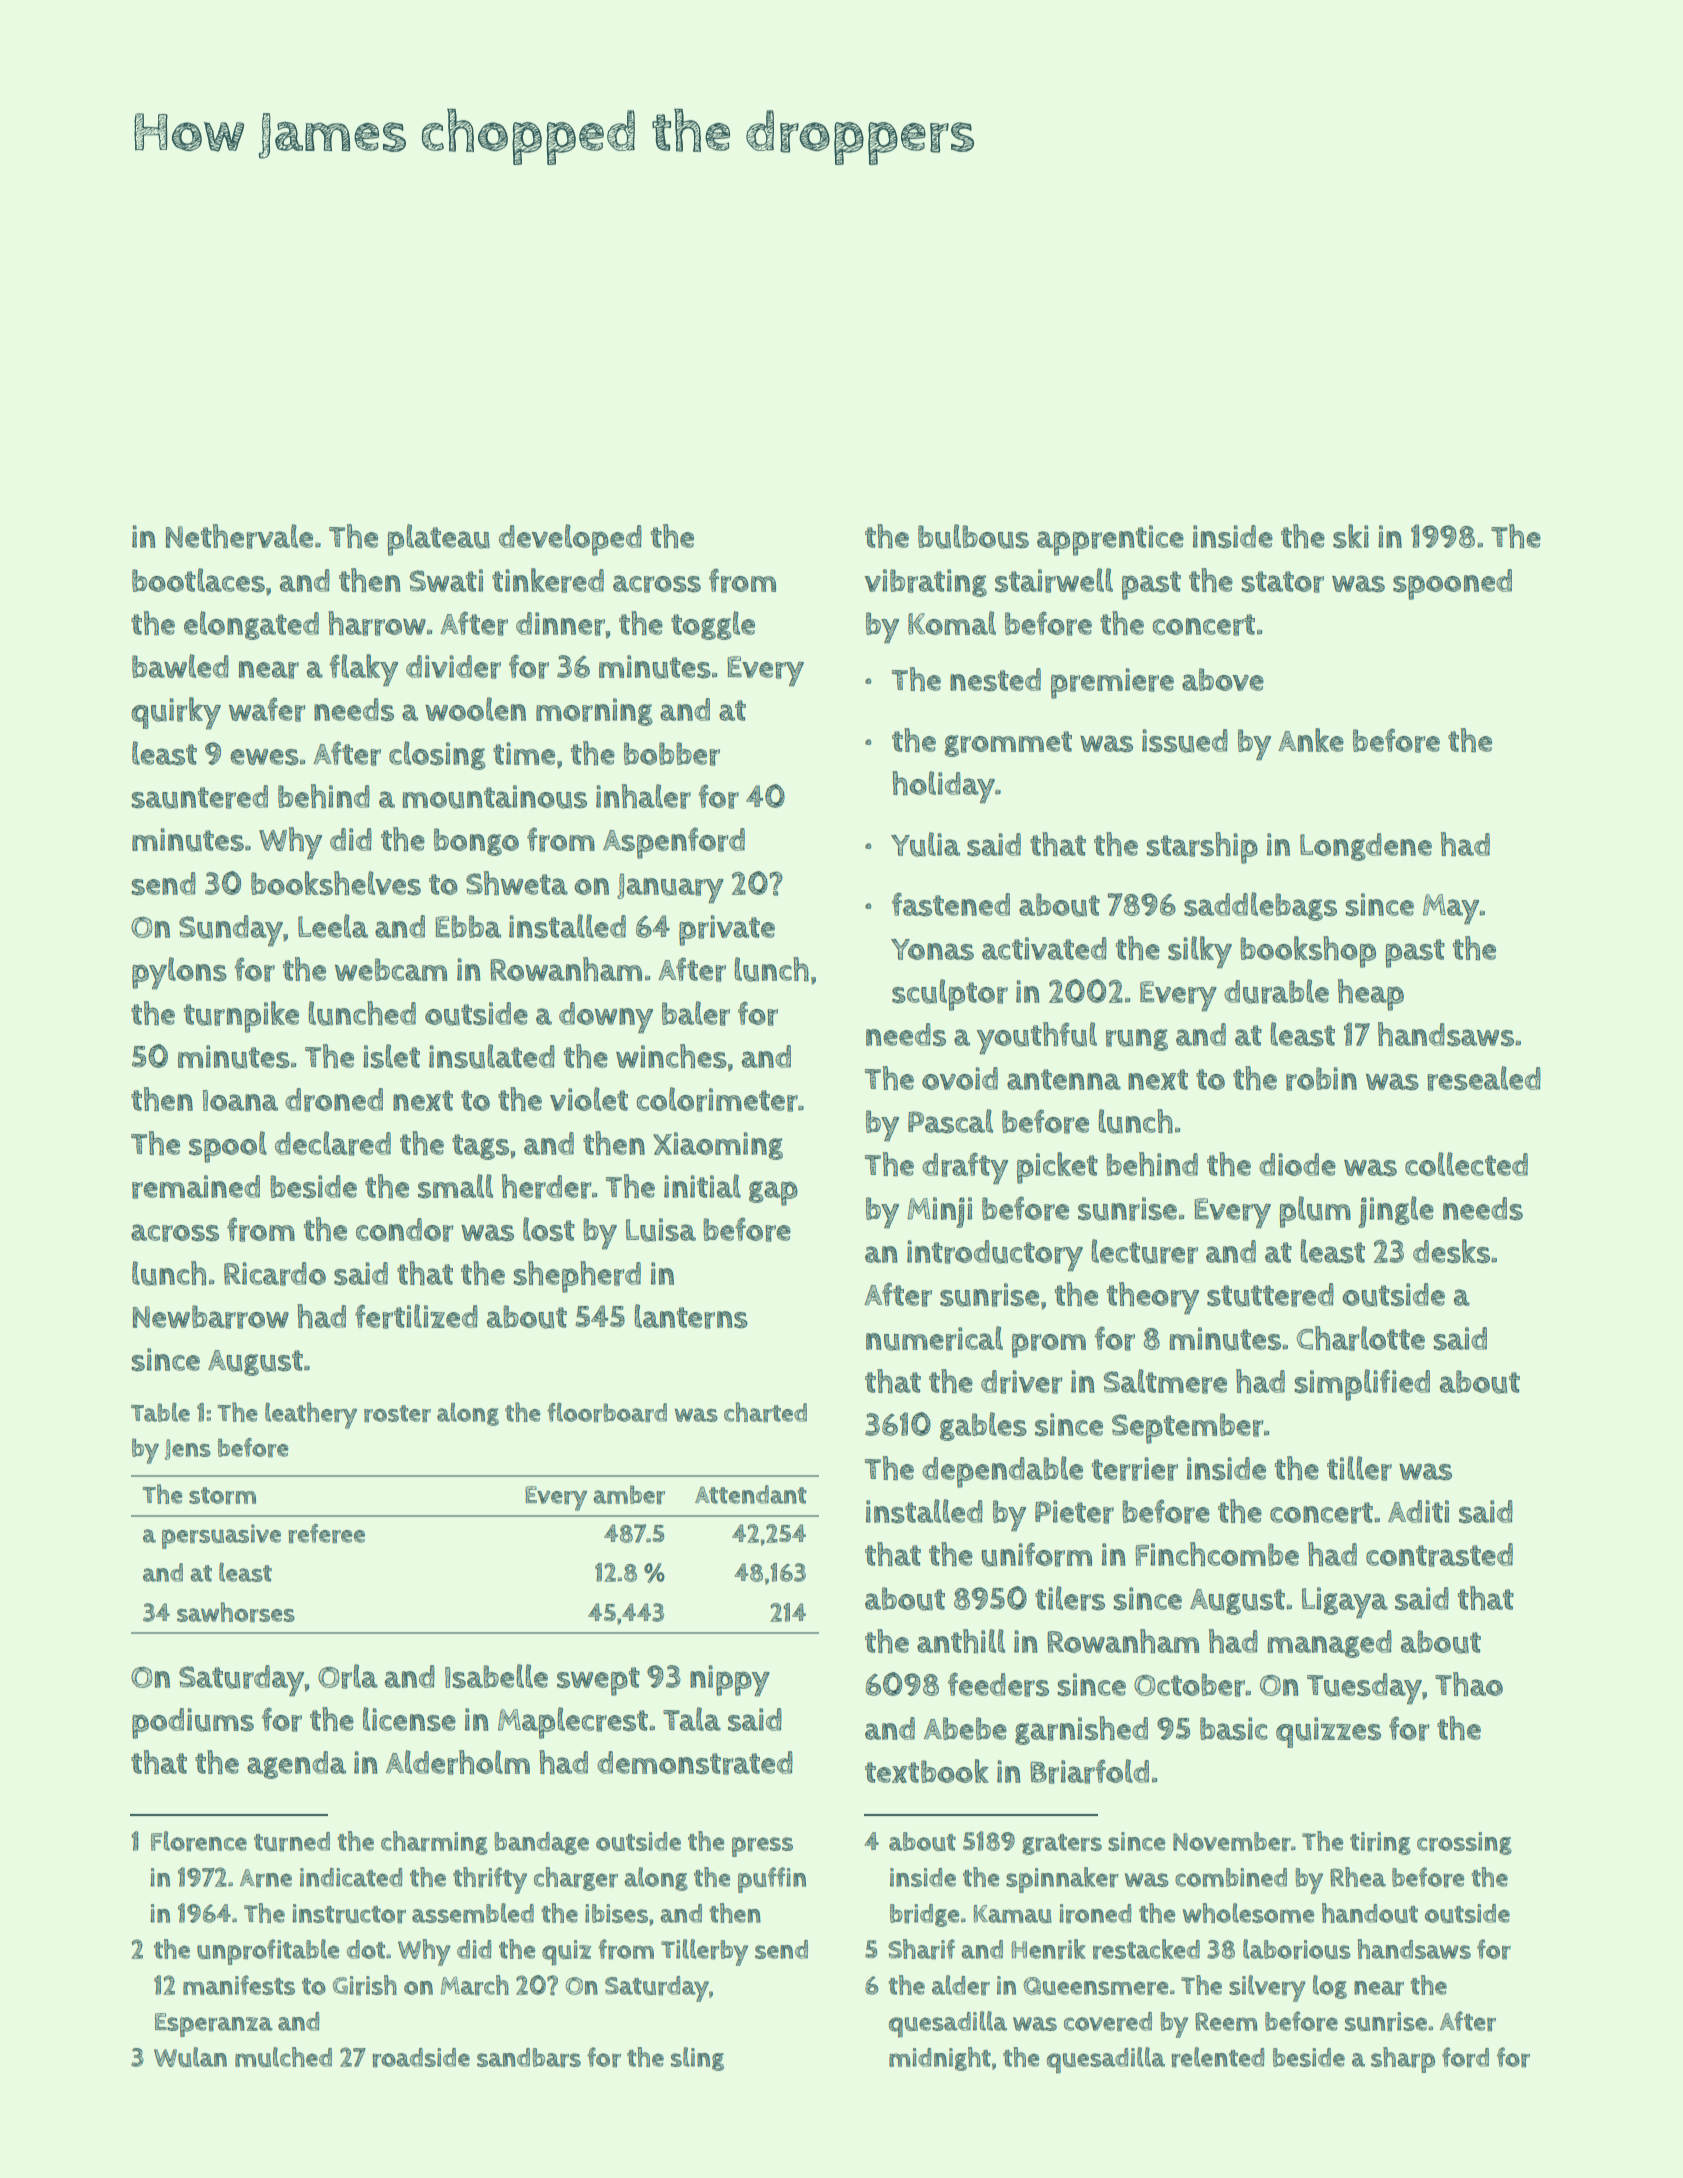 This page has width=1683, height=2178. Describe the element at coordinates (180, 666) in the page. I see `bawled` at that location.
